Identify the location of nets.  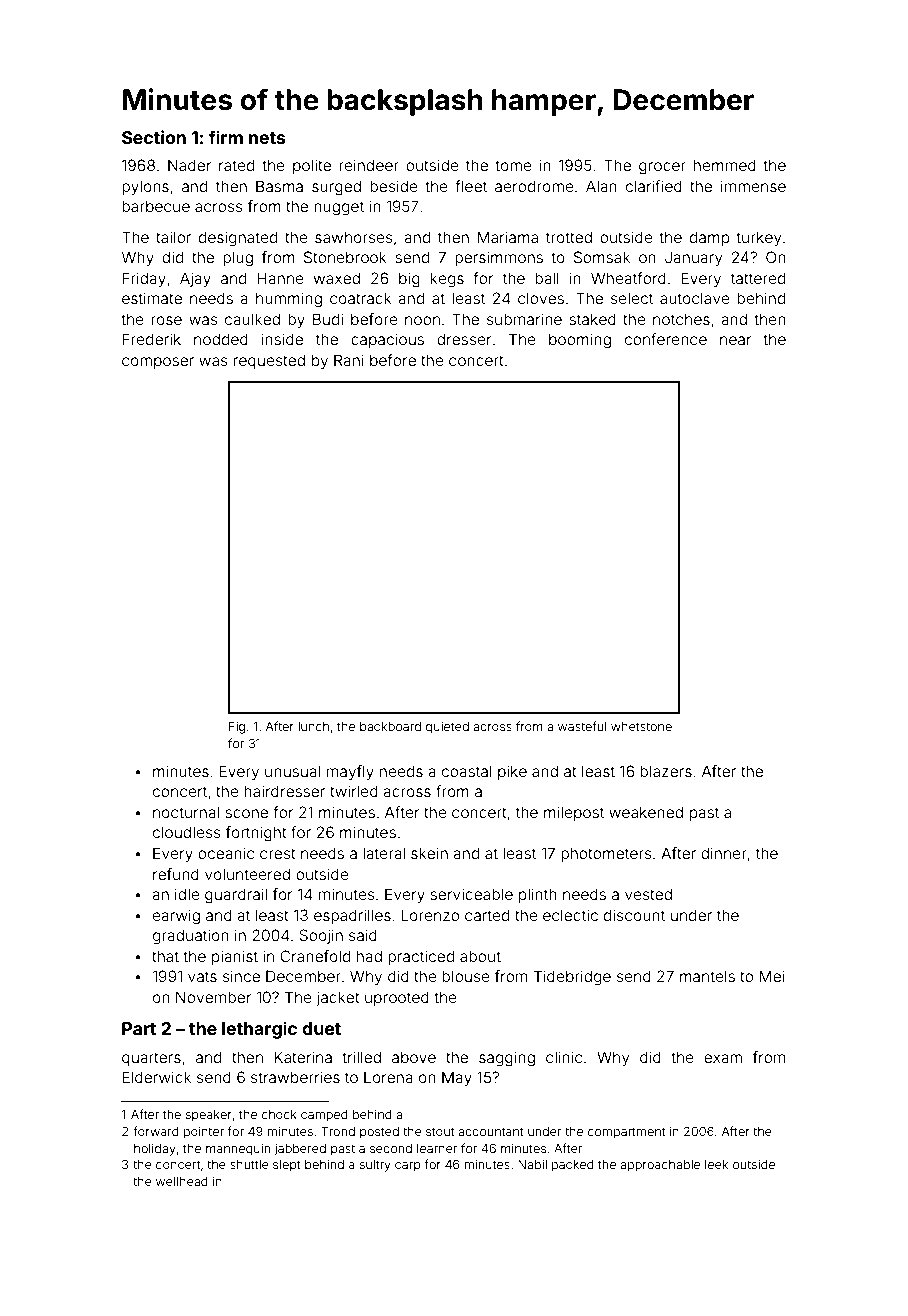
(267, 138).
